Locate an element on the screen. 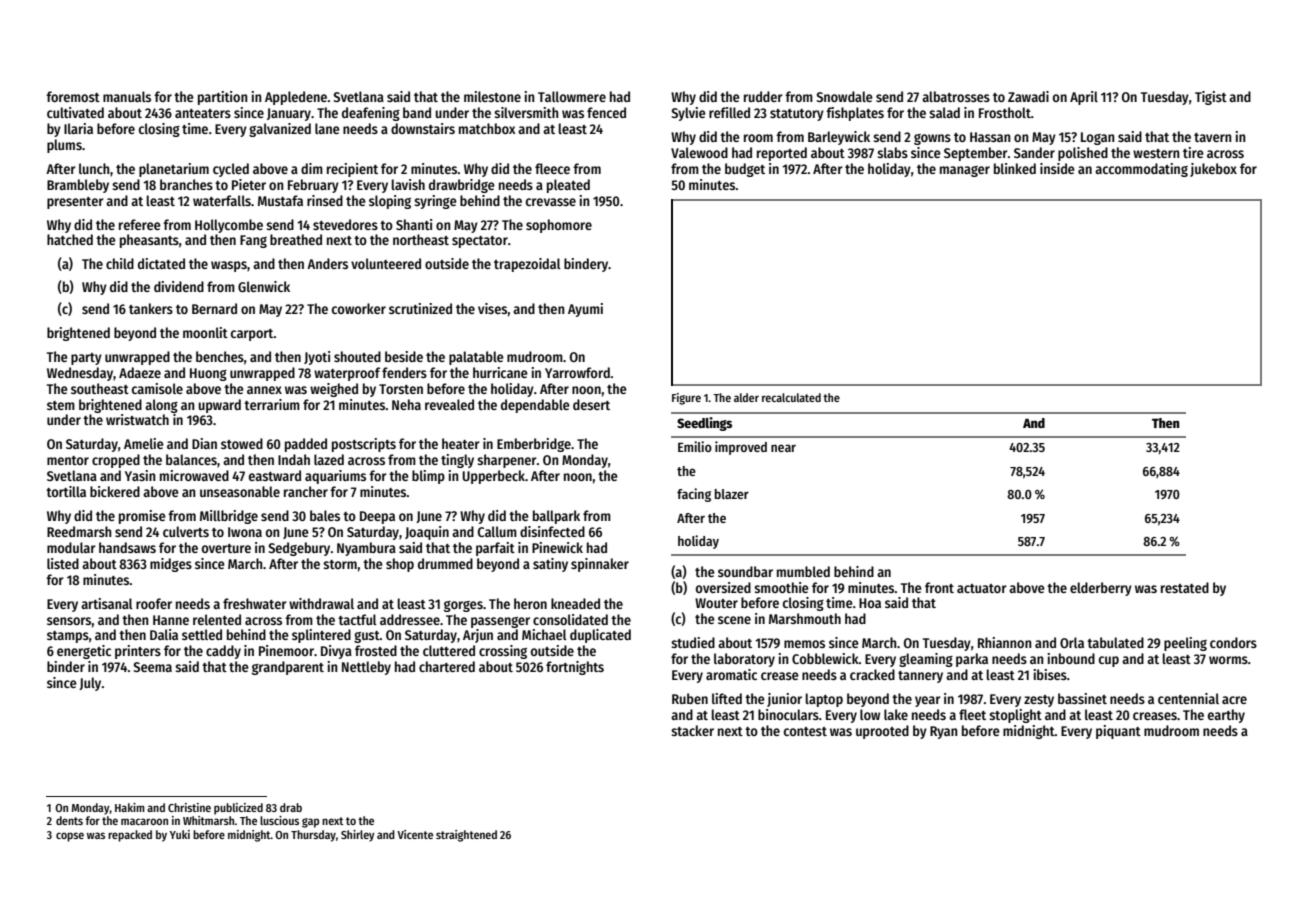  Zawadi is located at coordinates (1028, 96).
